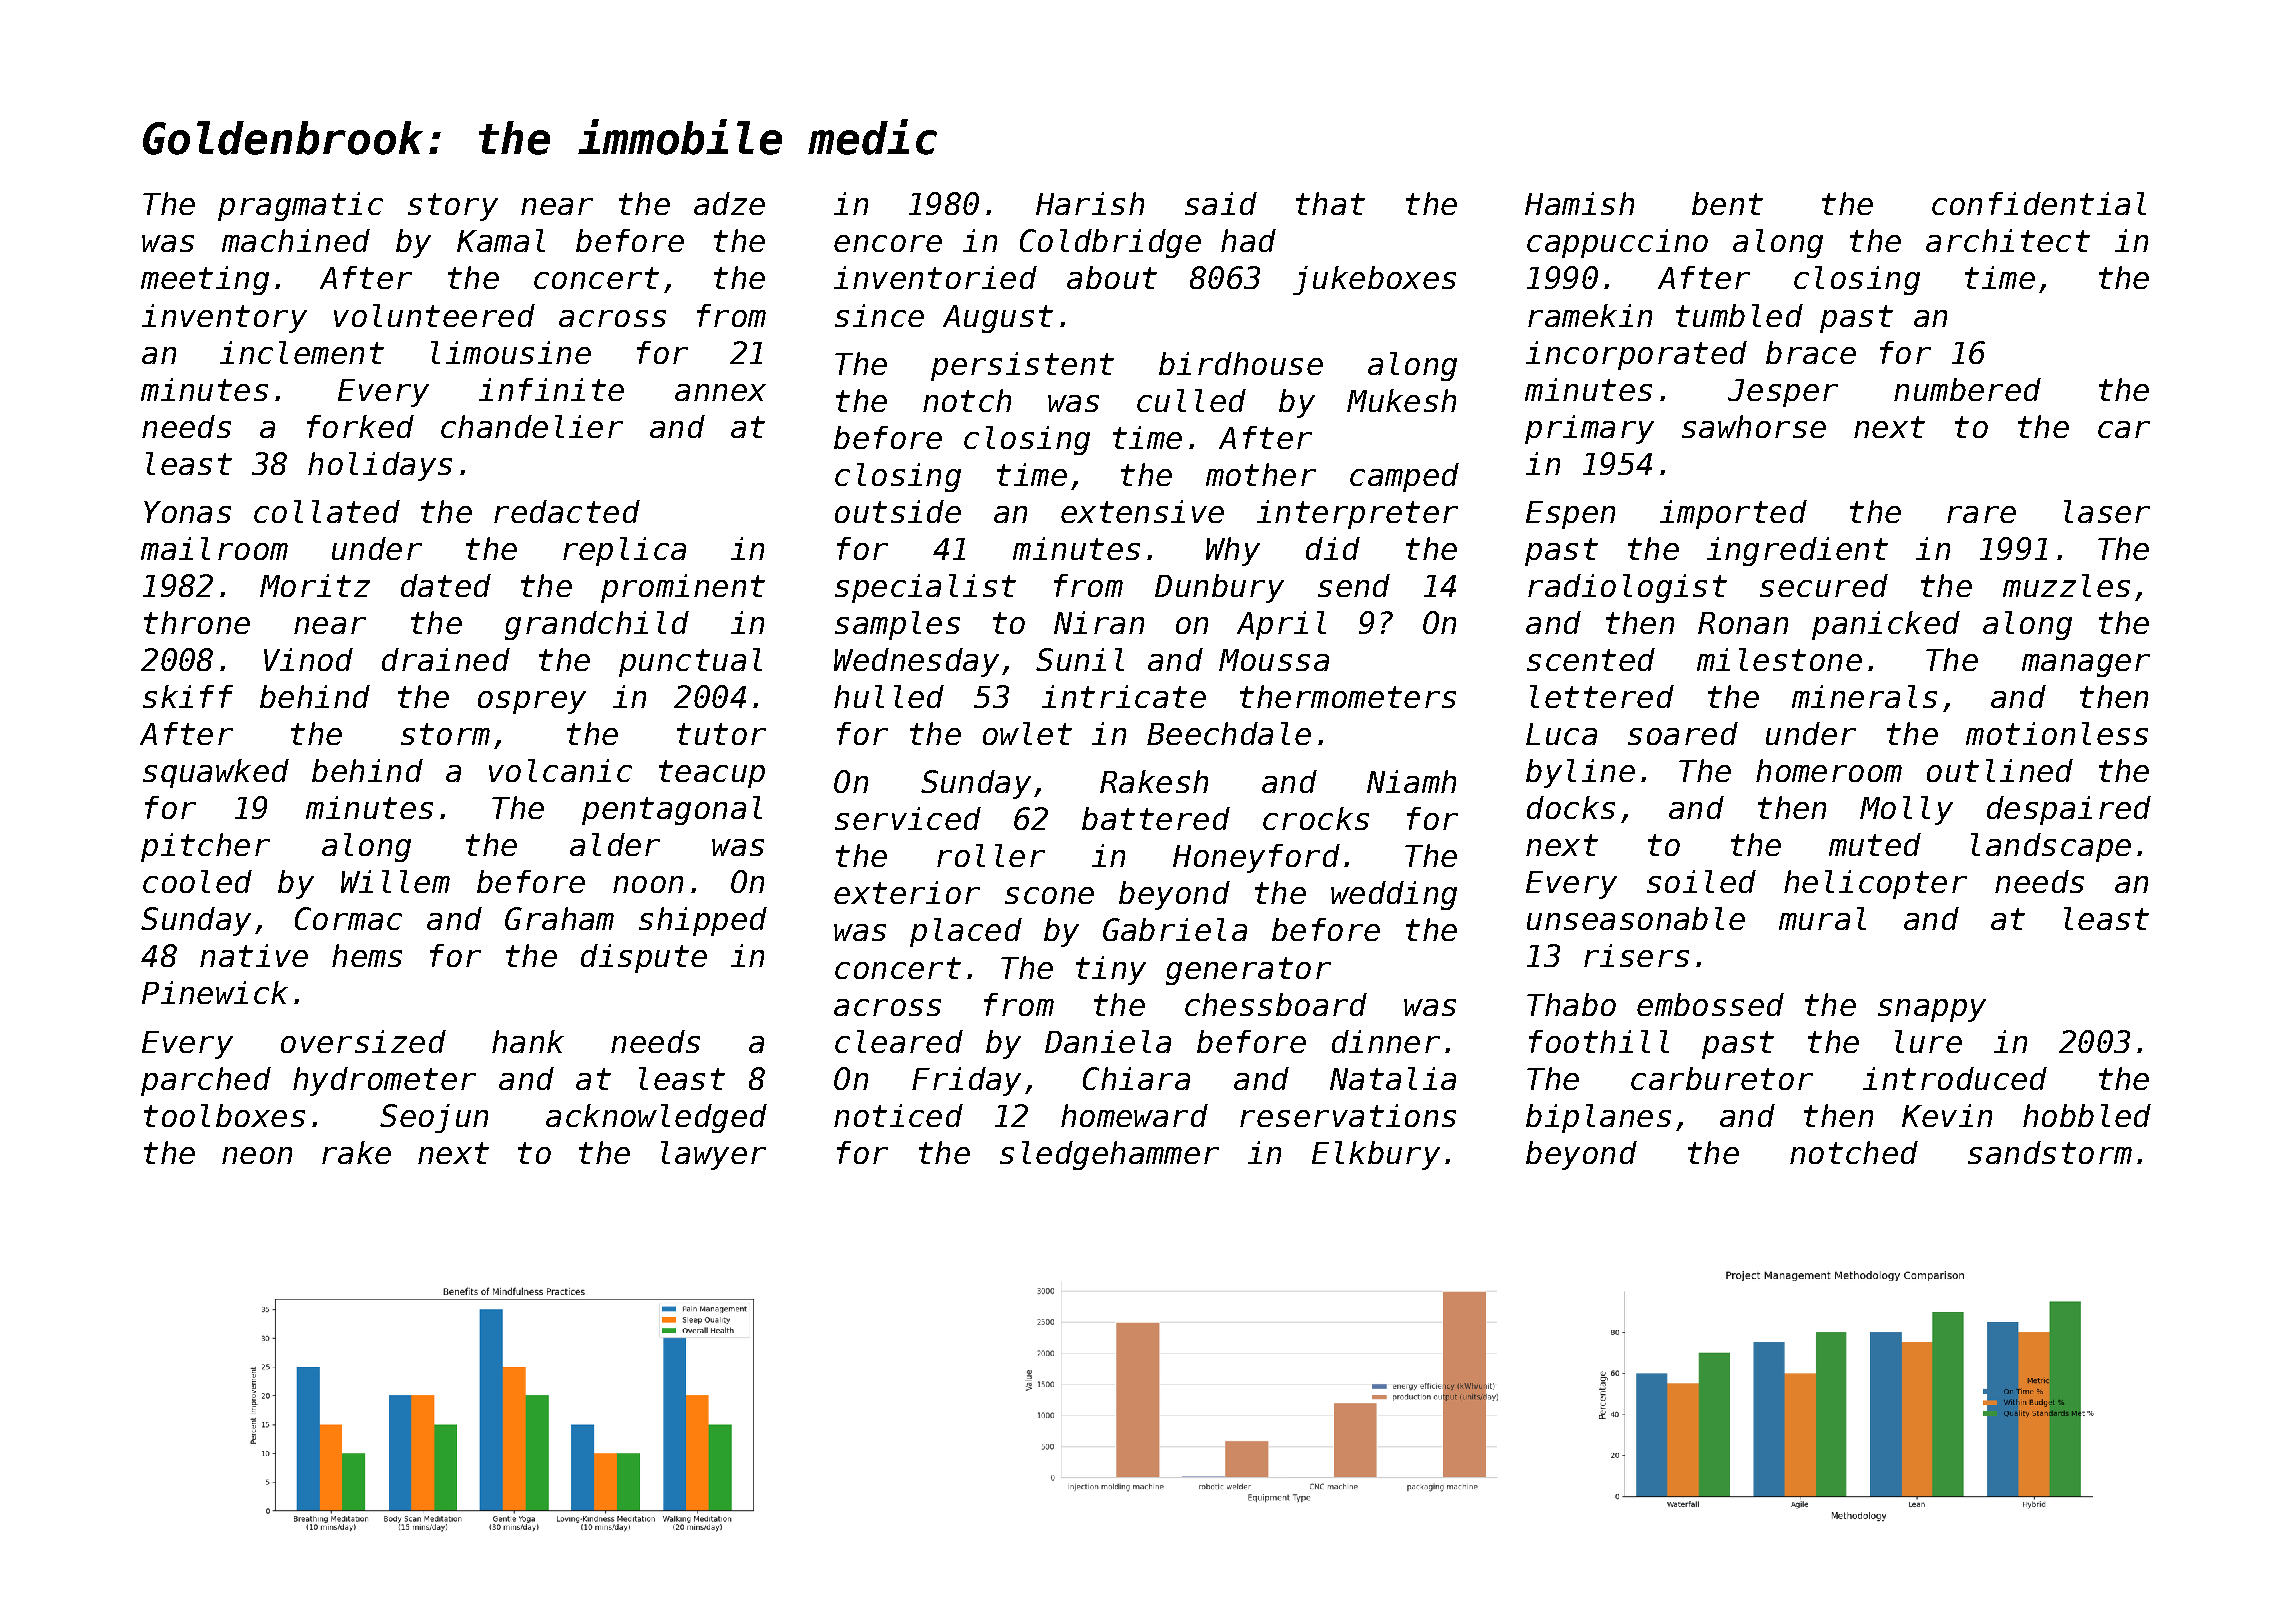  What do you see at coordinates (889, 696) in the screenshot?
I see `hulled` at bounding box center [889, 696].
